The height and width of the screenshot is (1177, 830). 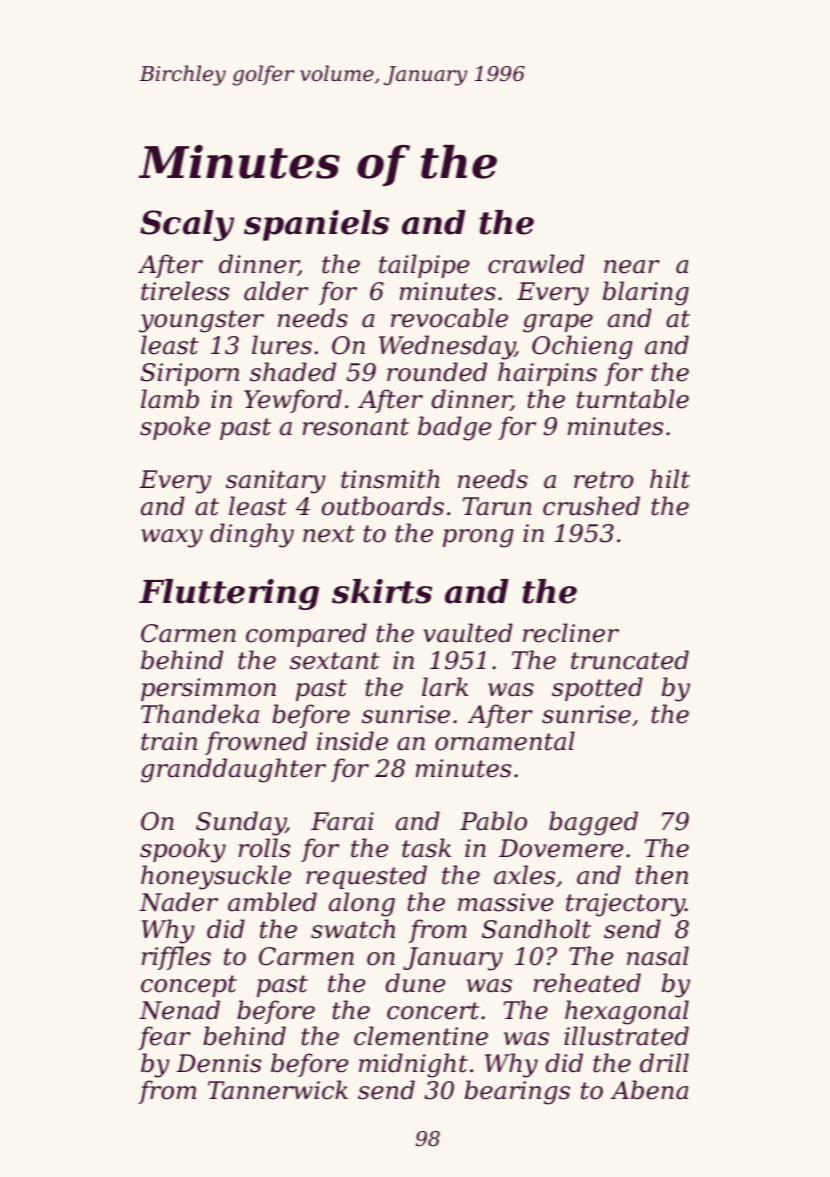 What do you see at coordinates (276, 482) in the screenshot?
I see `sanitary` at bounding box center [276, 482].
